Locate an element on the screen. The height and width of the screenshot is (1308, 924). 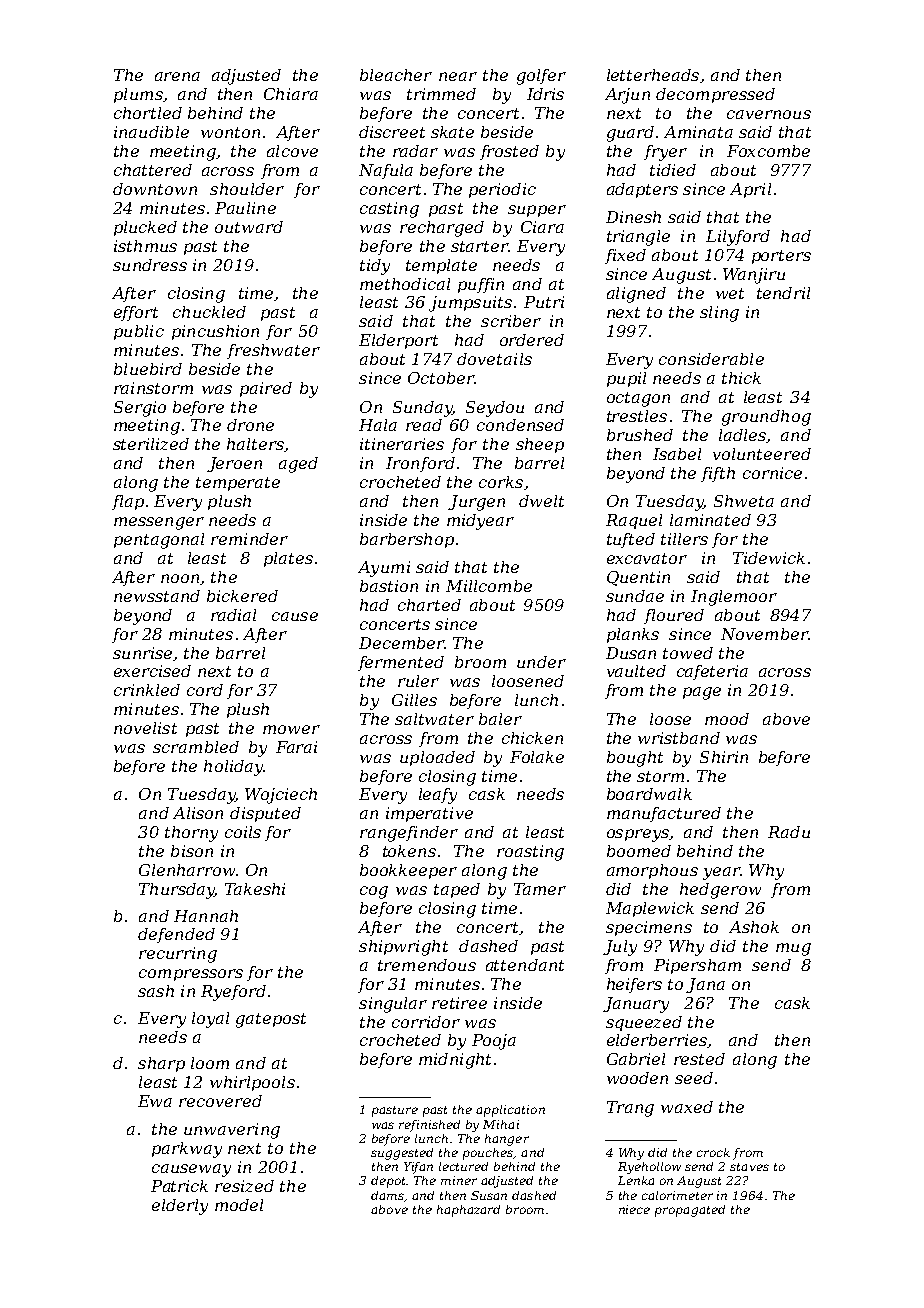
skate is located at coordinates (452, 132).
